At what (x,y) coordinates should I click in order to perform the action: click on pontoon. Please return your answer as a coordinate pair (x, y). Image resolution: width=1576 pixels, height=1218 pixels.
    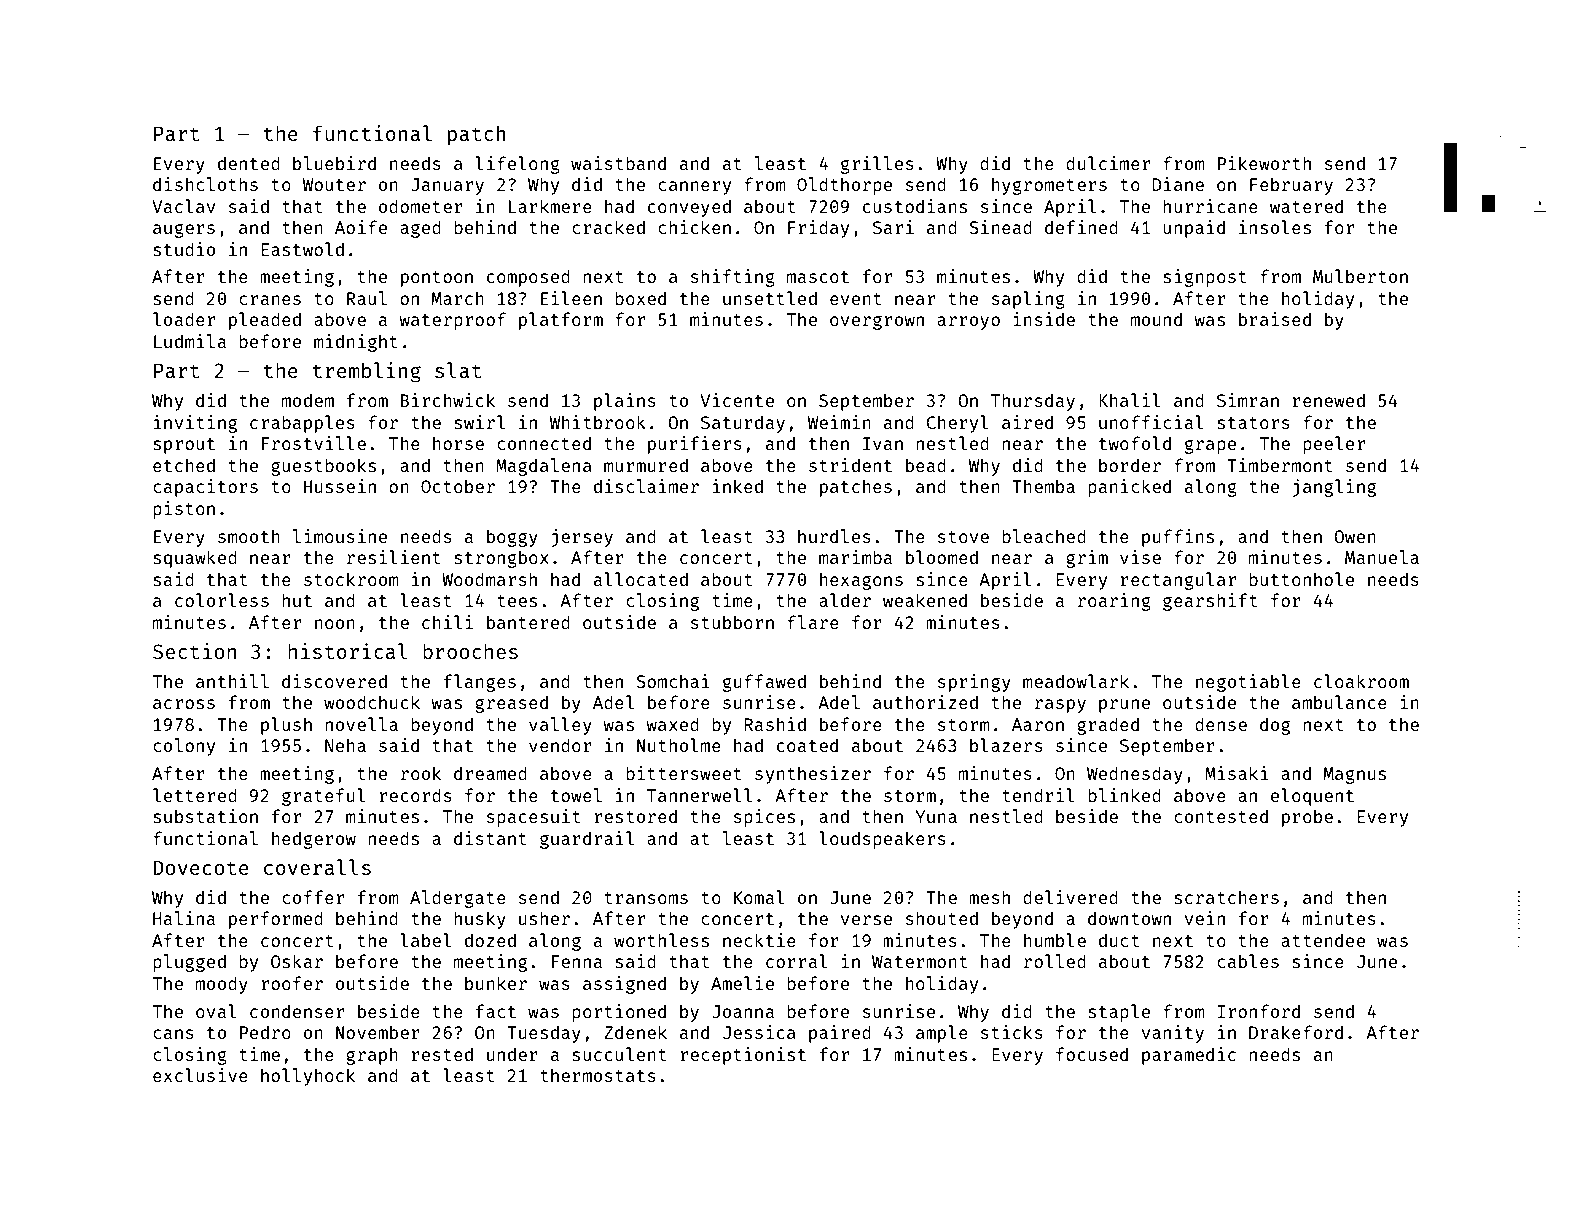
    Looking at the image, I should click on (437, 279).
